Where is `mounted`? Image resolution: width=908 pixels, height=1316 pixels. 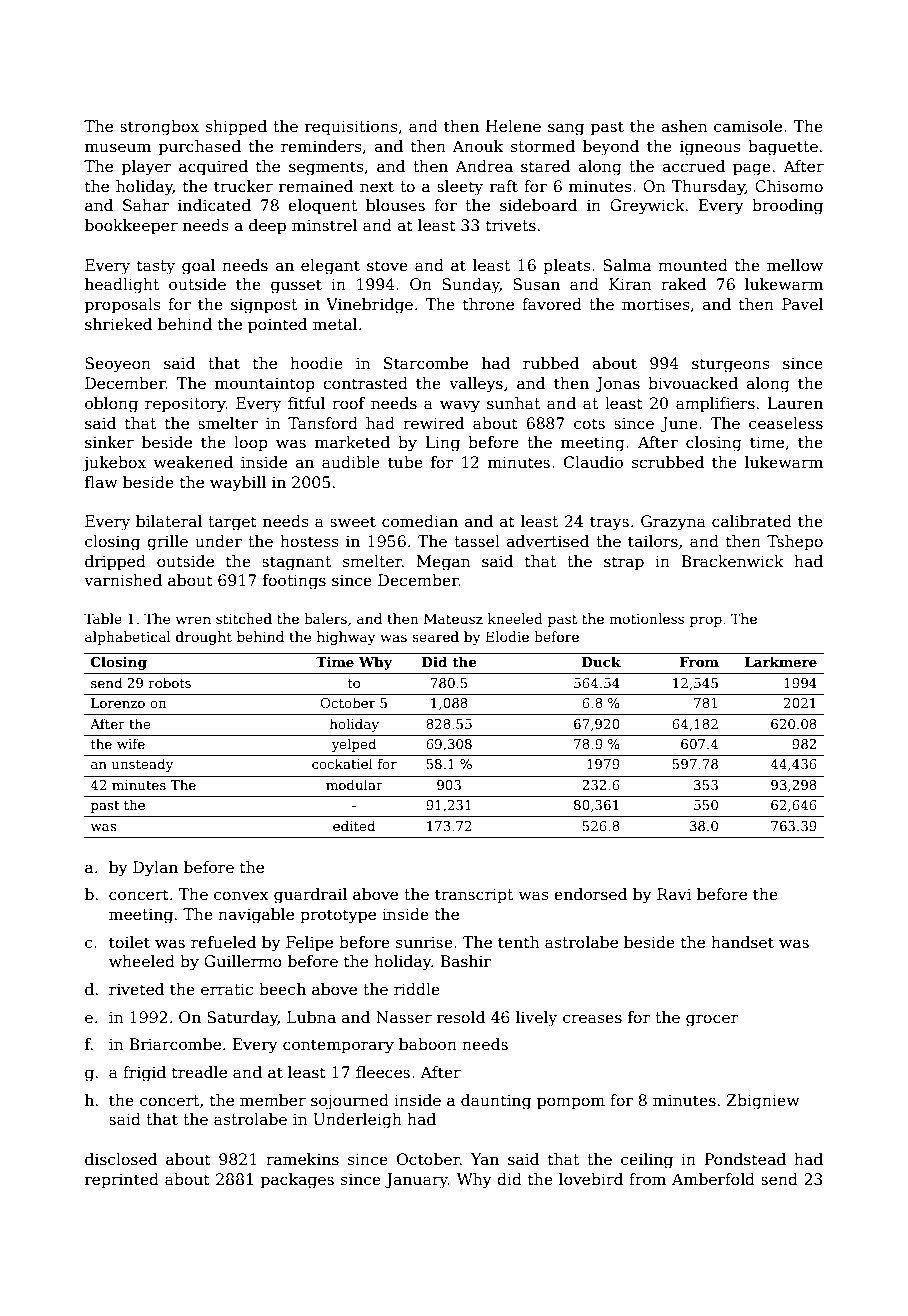 mounted is located at coordinates (693, 265).
